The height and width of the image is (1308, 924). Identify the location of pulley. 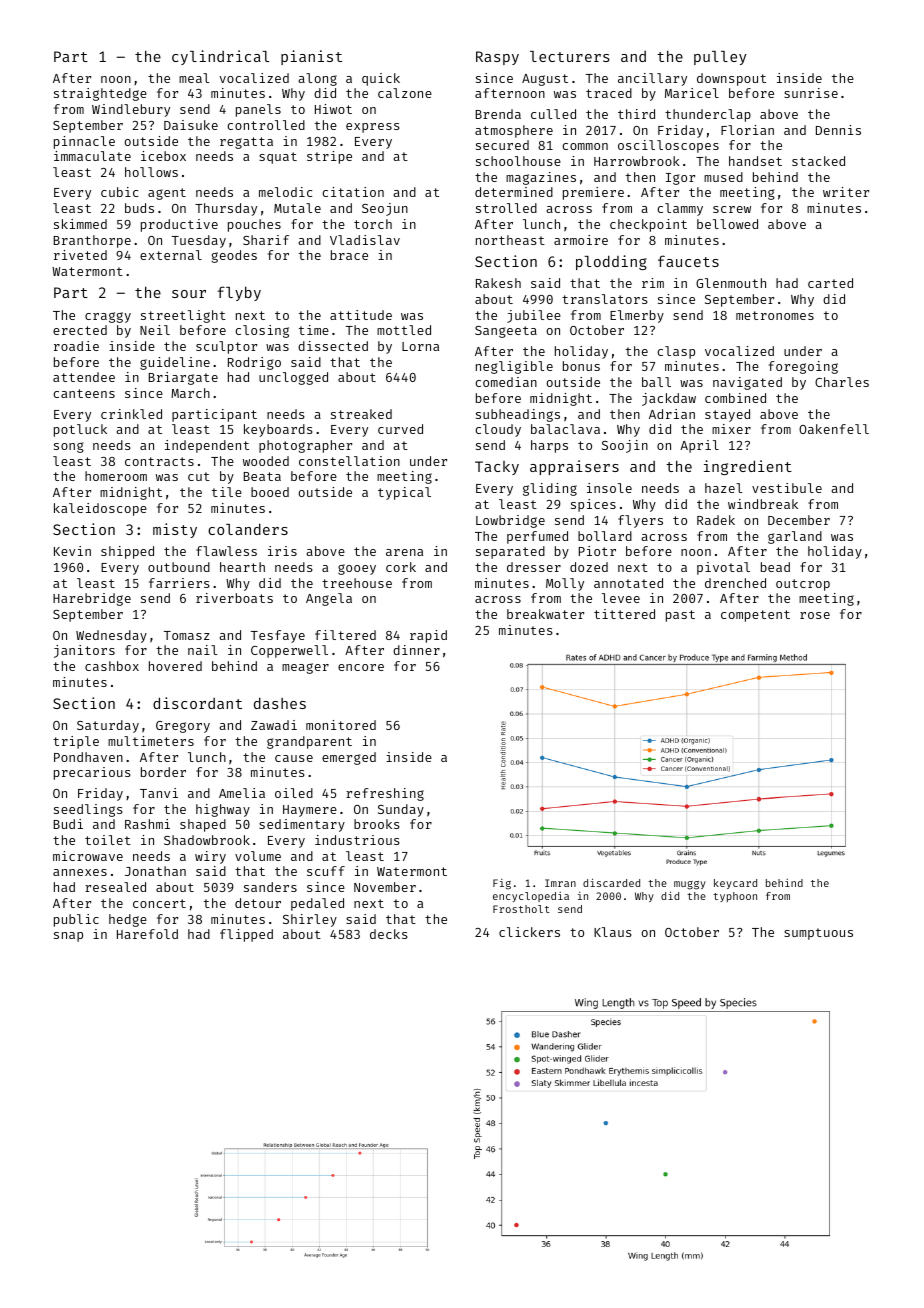
(720, 58).
